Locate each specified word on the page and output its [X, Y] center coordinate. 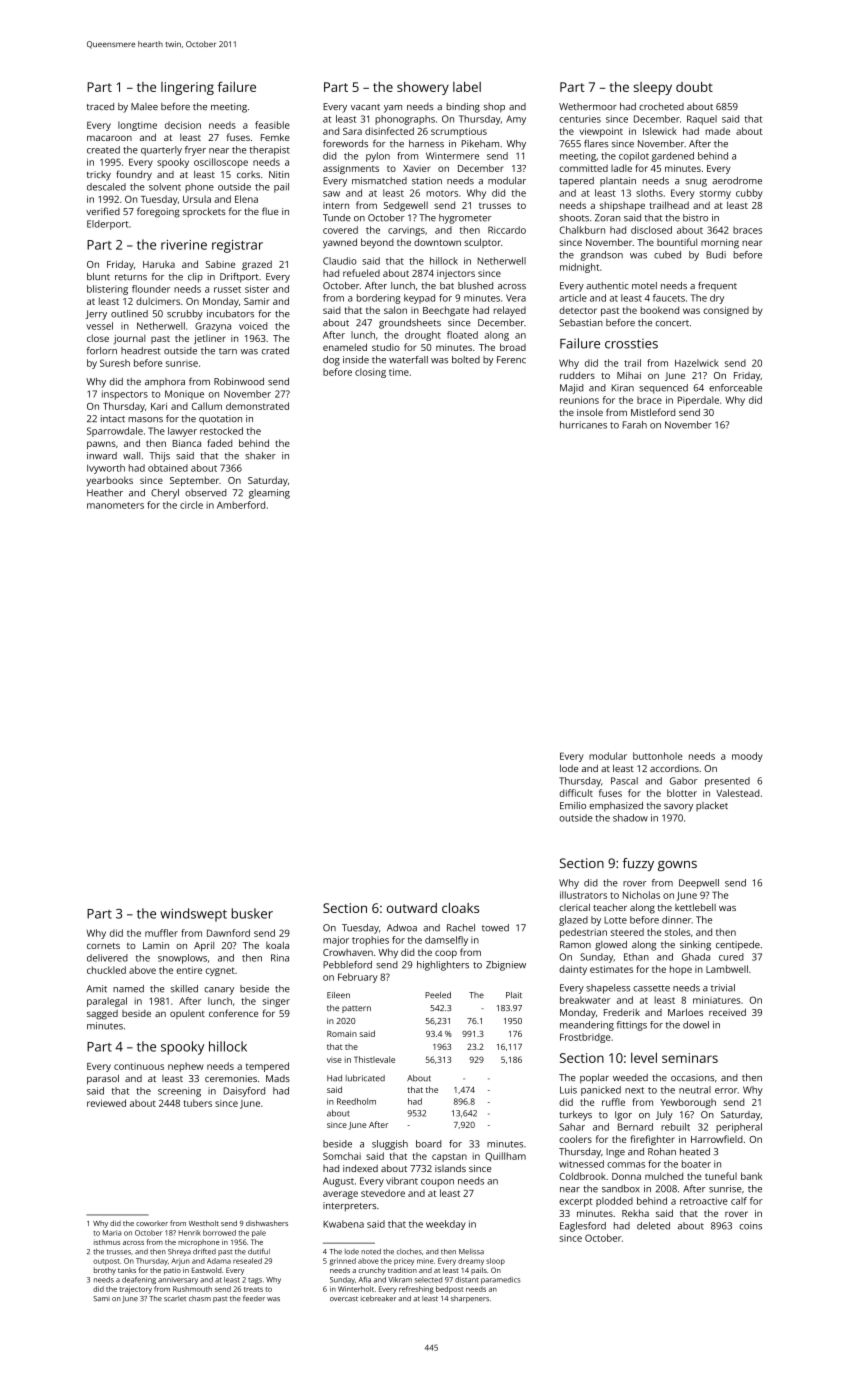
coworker [152, 1223]
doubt [694, 87]
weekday [446, 1225]
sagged [102, 1015]
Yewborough [688, 1103]
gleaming [269, 494]
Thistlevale [374, 1059]
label [467, 87]
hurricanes [583, 425]
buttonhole [658, 756]
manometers [115, 505]
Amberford [241, 505]
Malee [144, 106]
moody [747, 757]
